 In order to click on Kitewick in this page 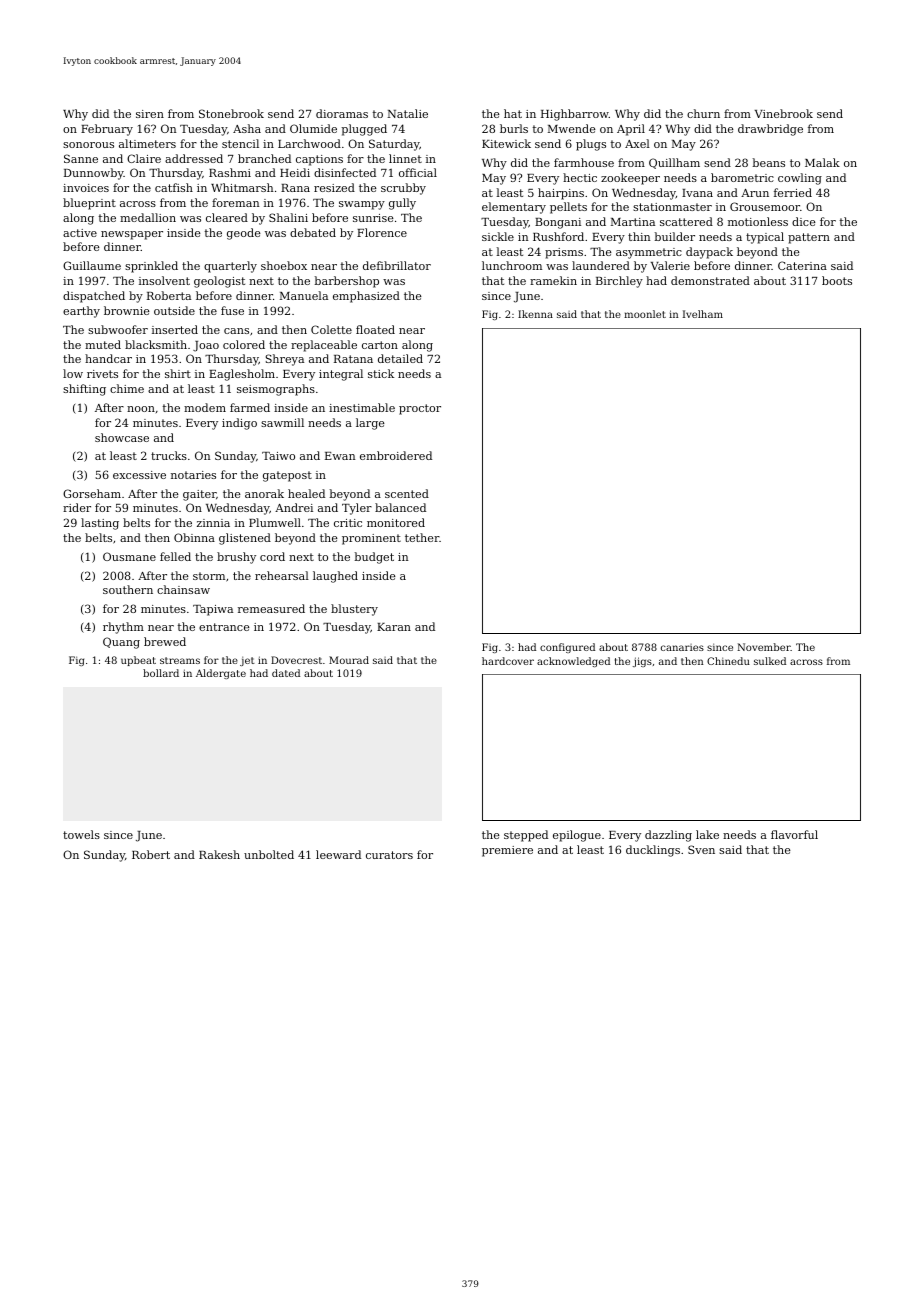, I will do `click(506, 143)`.
